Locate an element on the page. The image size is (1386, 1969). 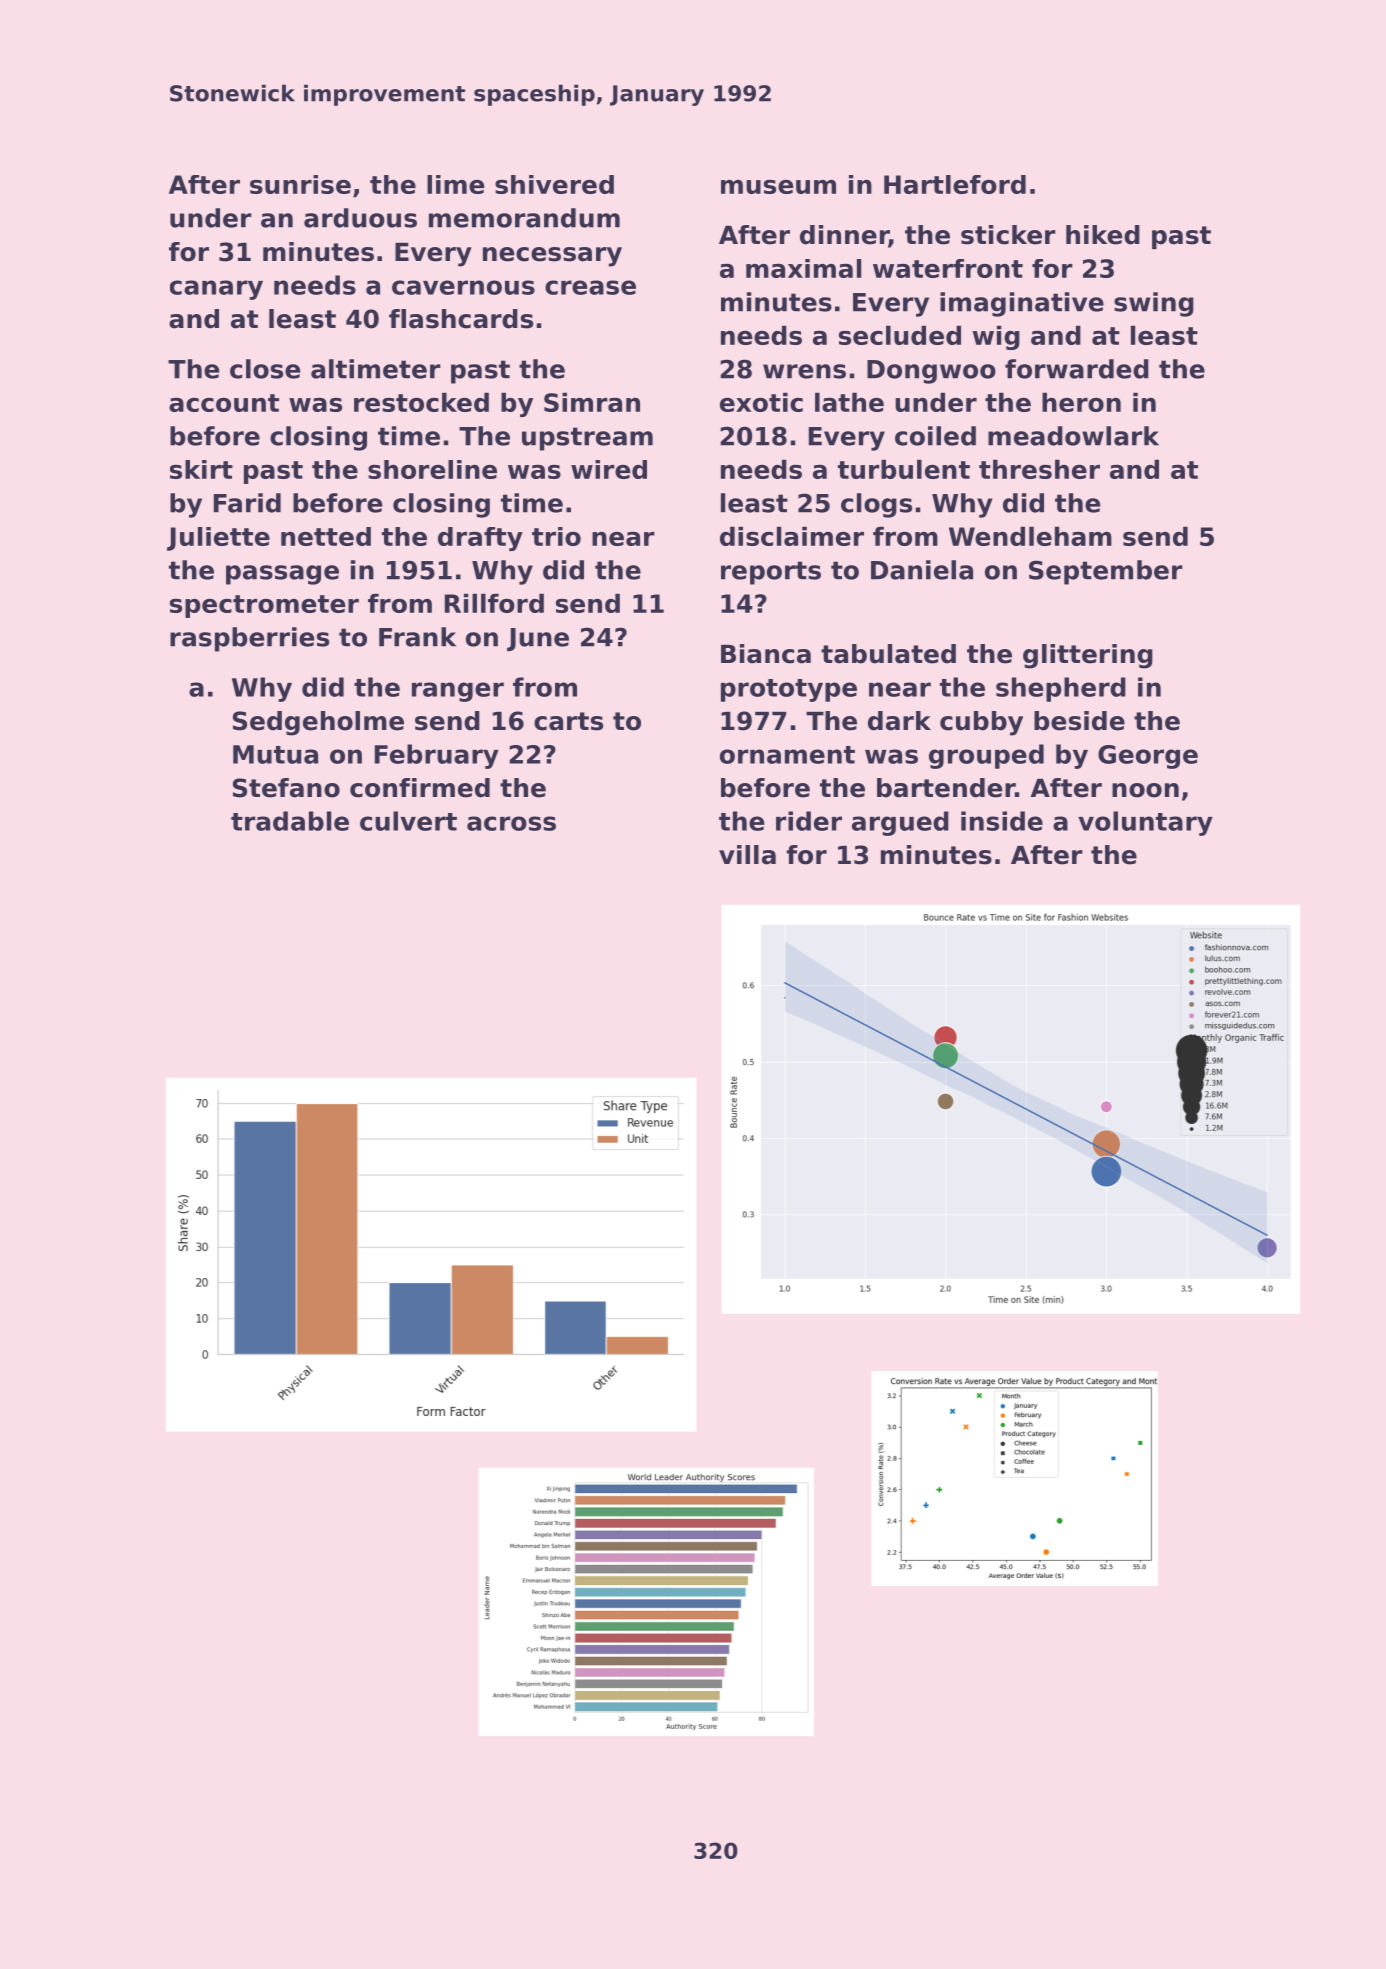
close is located at coordinates (265, 369).
